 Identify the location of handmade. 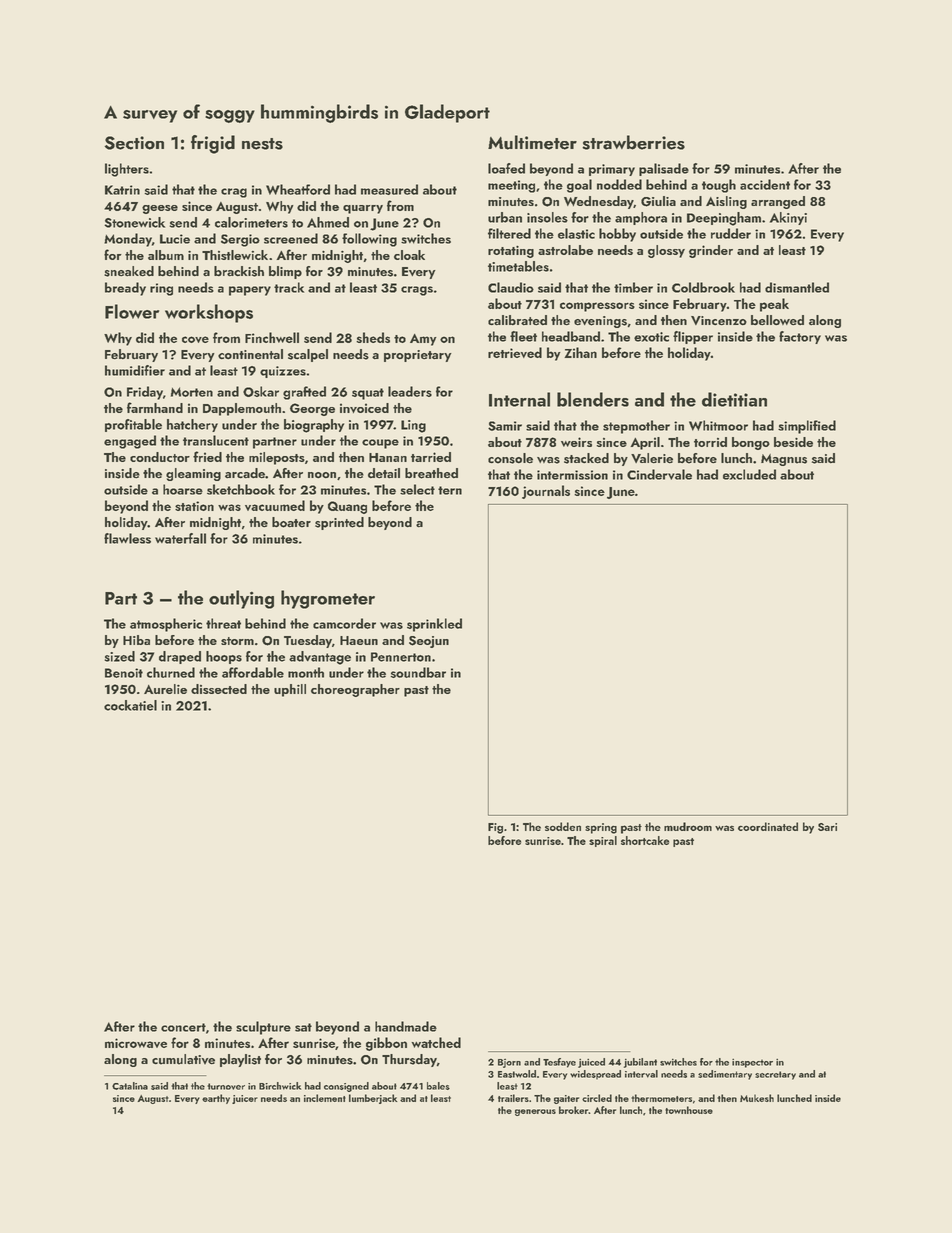
(406, 1026).
